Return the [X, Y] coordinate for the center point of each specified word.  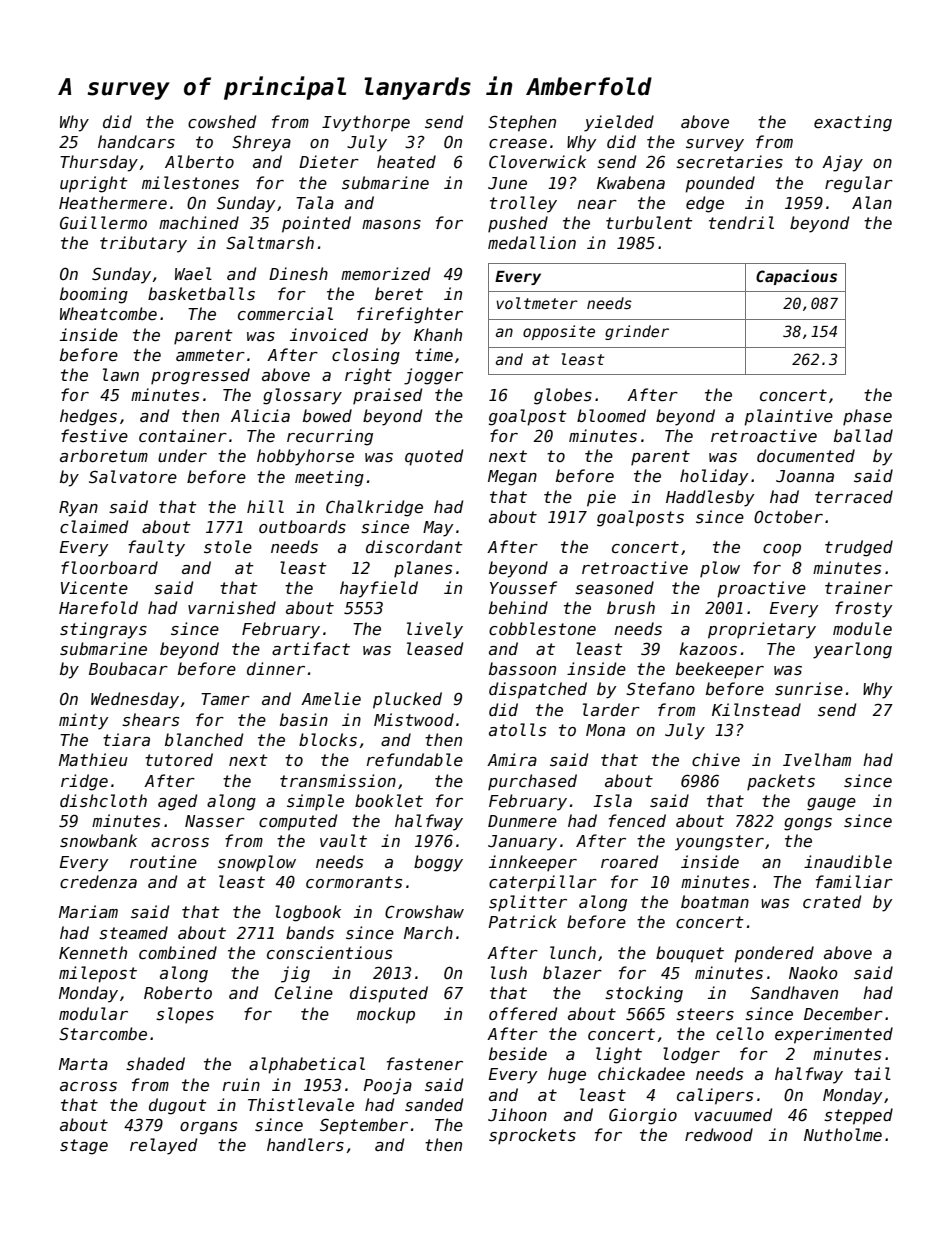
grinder [637, 332]
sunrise [809, 688]
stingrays [103, 630]
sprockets [532, 1136]
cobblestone [542, 628]
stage [84, 1147]
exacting [853, 123]
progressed [200, 376]
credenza [98, 881]
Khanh [438, 334]
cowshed [222, 121]
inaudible [848, 861]
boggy [438, 863]
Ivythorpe [366, 123]
